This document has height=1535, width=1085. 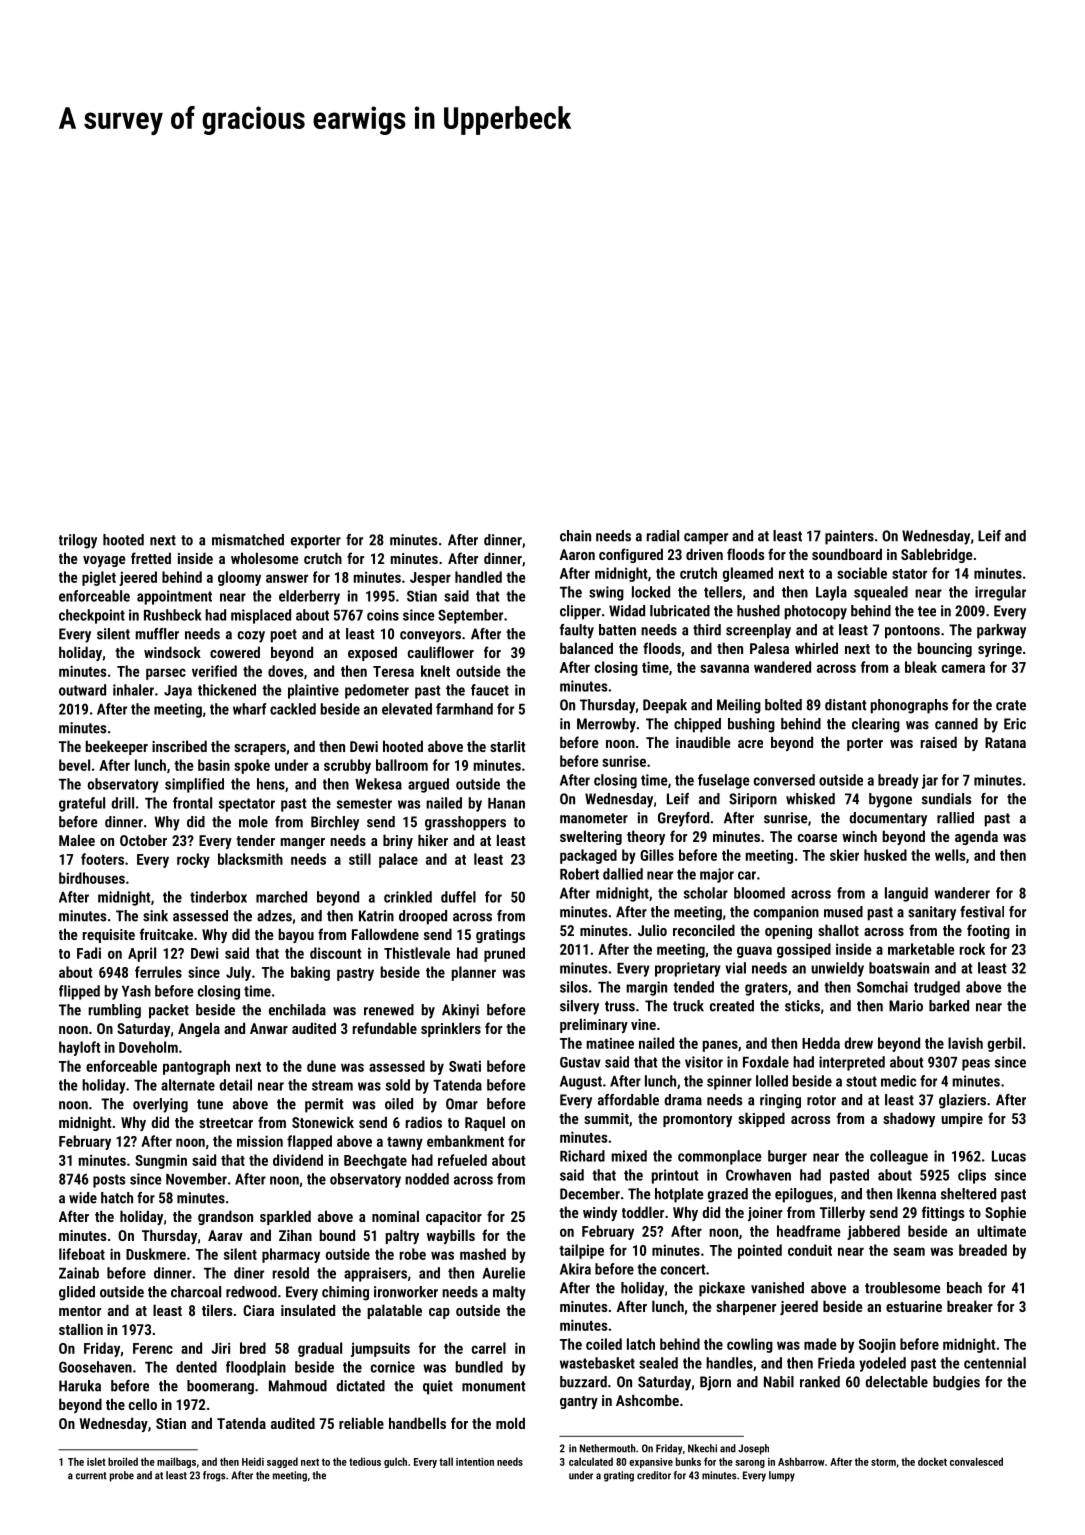 I want to click on painters, so click(x=849, y=537).
